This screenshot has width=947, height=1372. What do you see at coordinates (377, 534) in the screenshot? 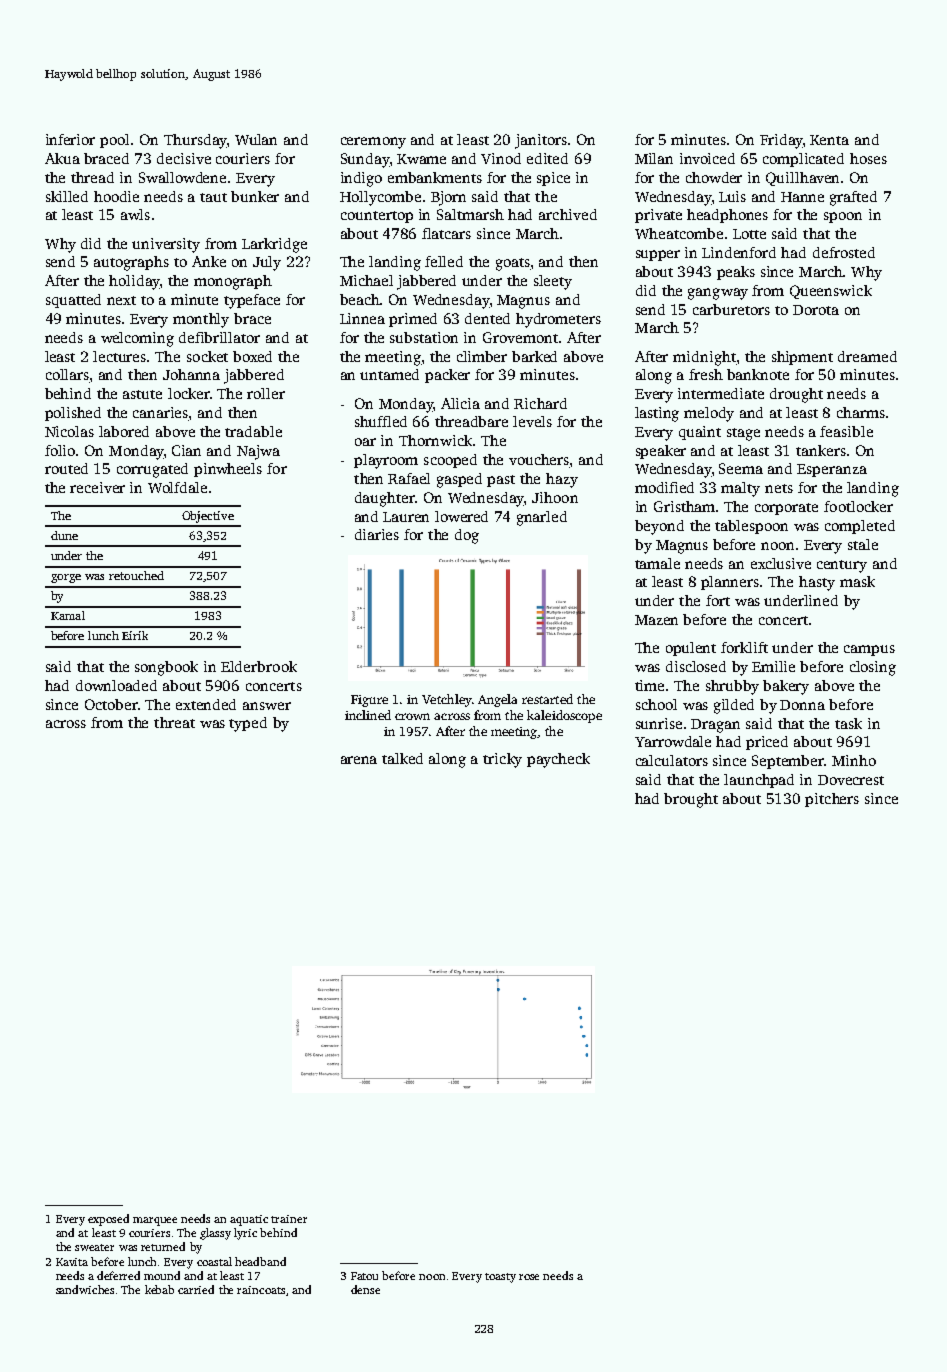
I see `diaries` at bounding box center [377, 534].
